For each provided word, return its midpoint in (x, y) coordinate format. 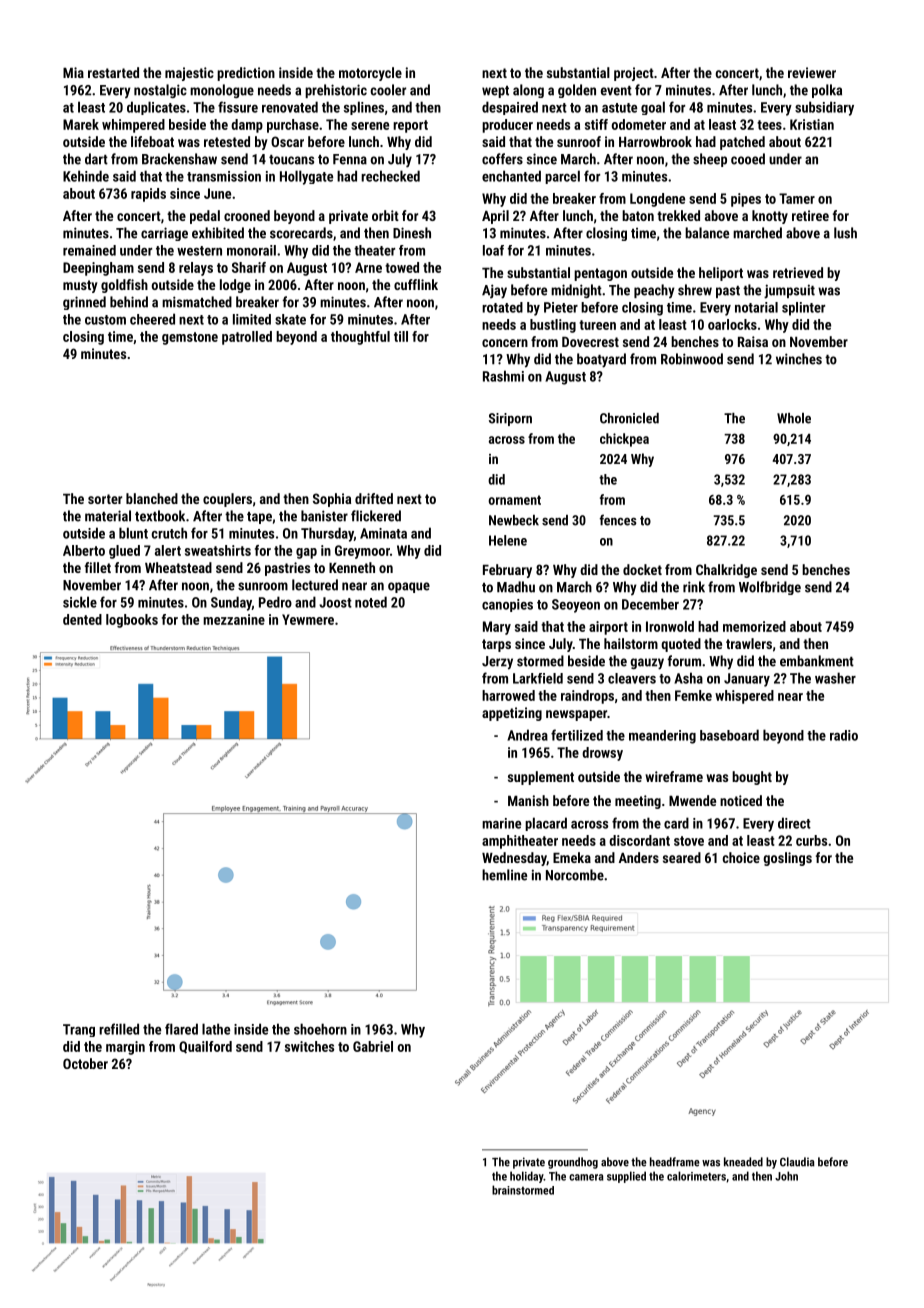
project (634, 74)
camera (586, 1177)
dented (82, 619)
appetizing (512, 714)
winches (799, 359)
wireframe (674, 776)
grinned (84, 303)
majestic (189, 74)
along (528, 91)
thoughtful (360, 338)
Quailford (205, 1047)
